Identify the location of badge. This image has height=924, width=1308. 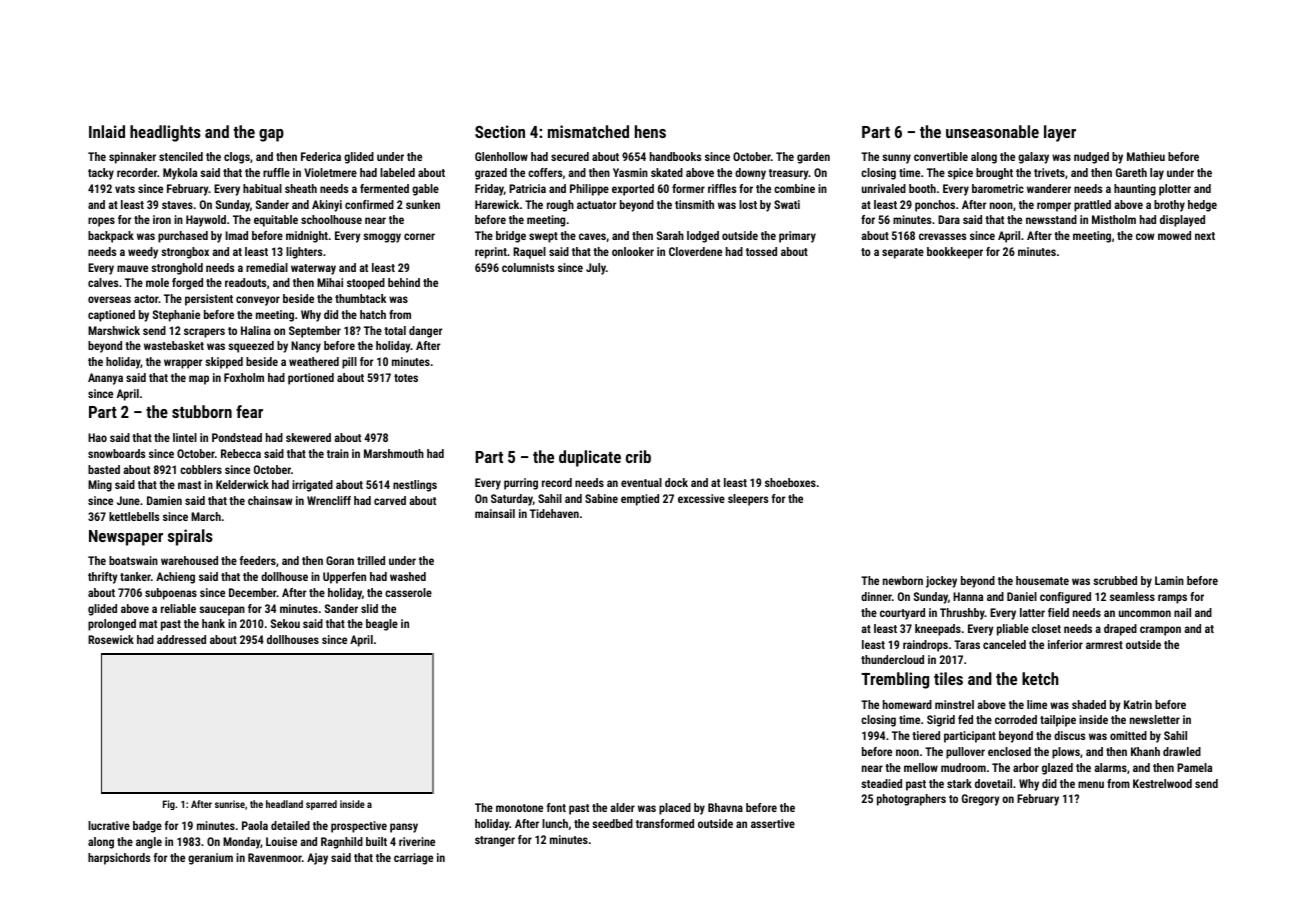
(147, 827).
